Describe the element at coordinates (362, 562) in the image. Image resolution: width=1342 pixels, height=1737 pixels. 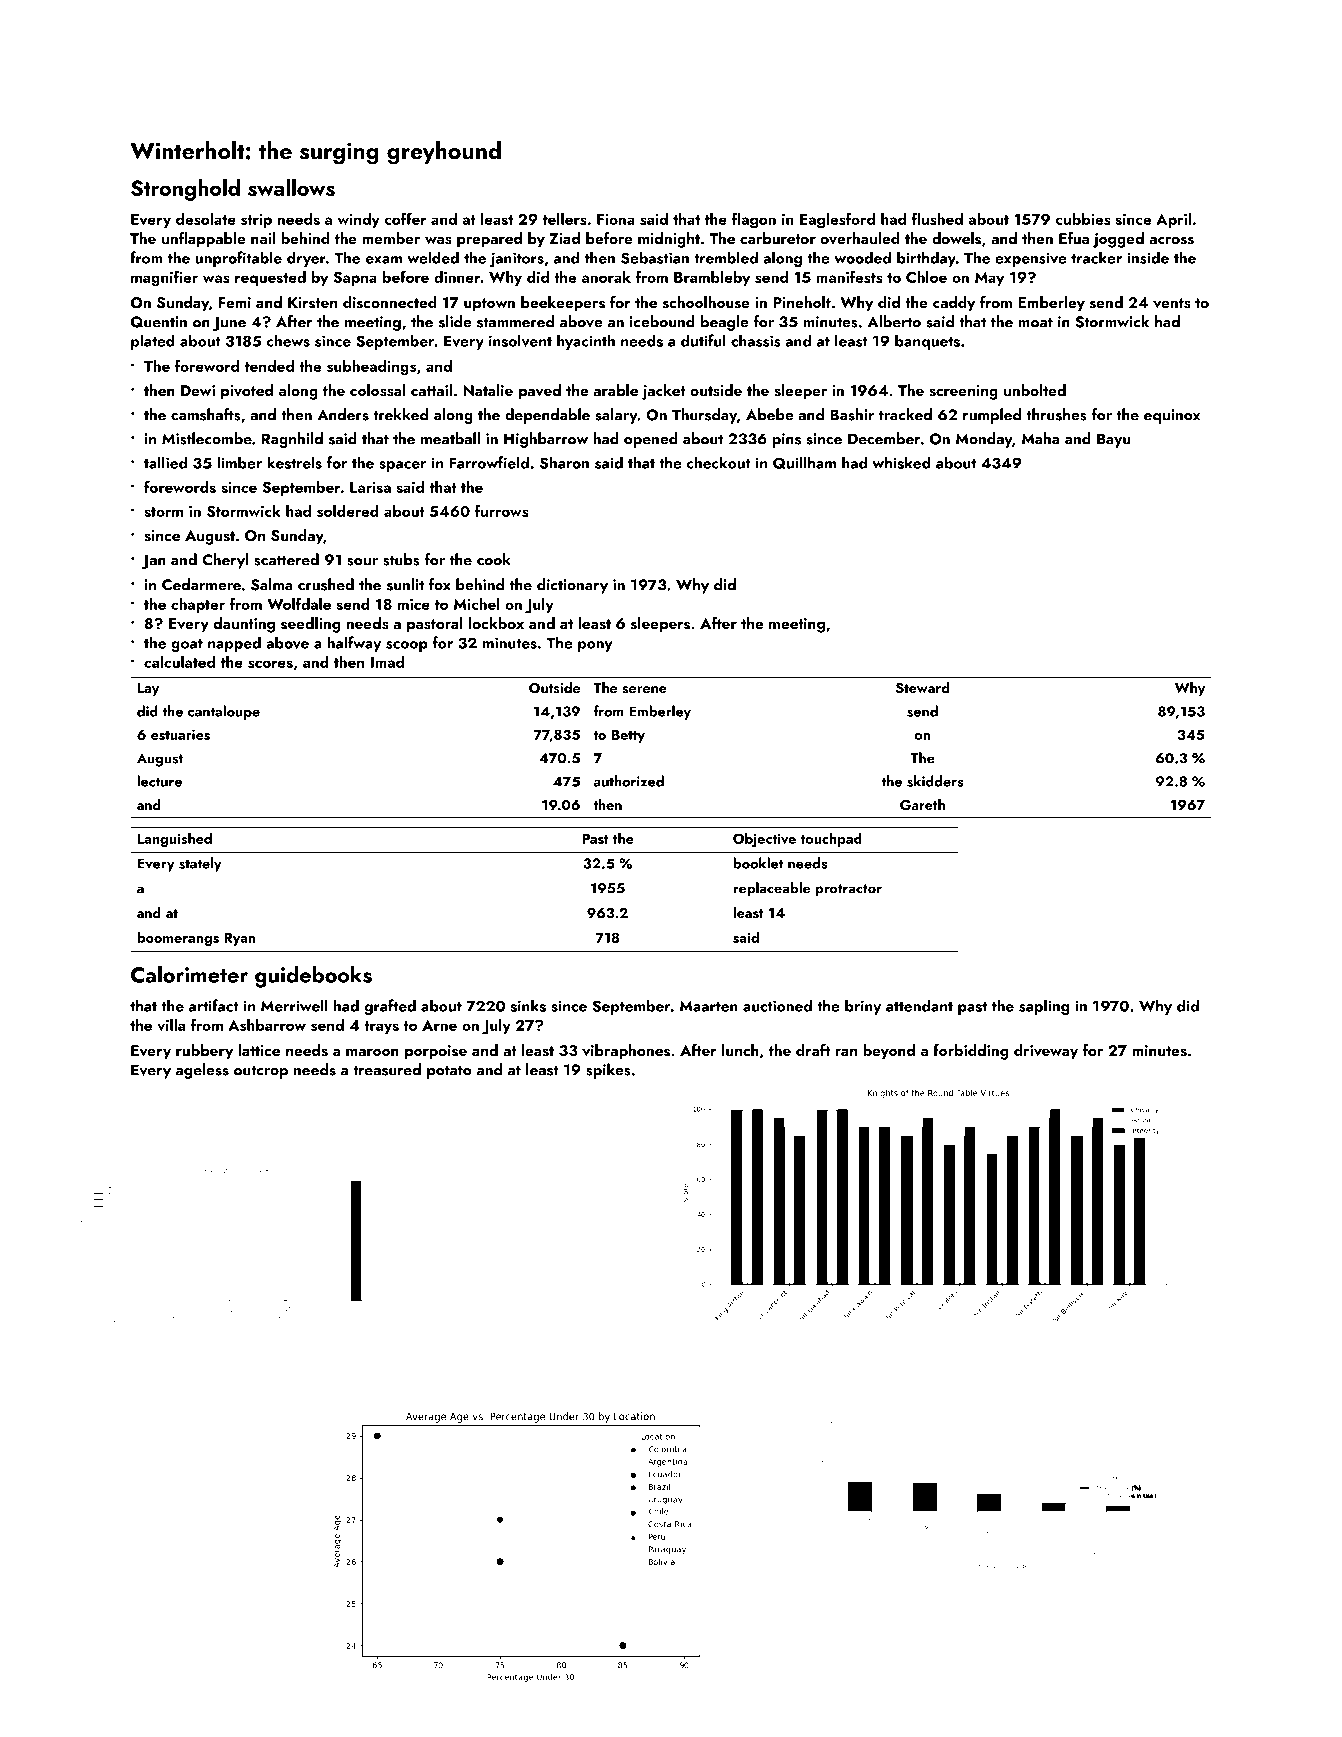
I see `sour` at that location.
